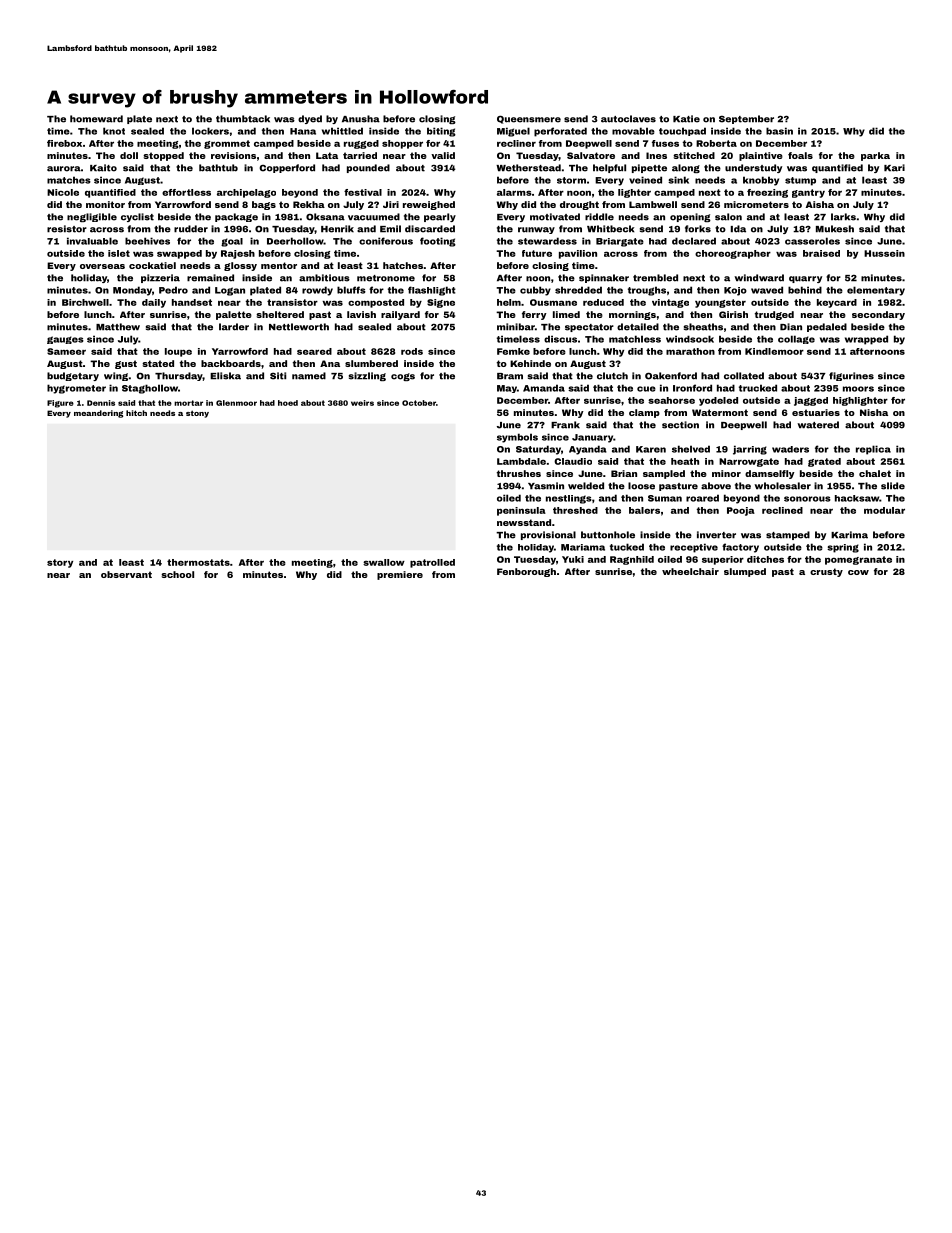 Image resolution: width=952 pixels, height=1233 pixels. Describe the element at coordinates (733, 314) in the document. I see `Girish` at that location.
